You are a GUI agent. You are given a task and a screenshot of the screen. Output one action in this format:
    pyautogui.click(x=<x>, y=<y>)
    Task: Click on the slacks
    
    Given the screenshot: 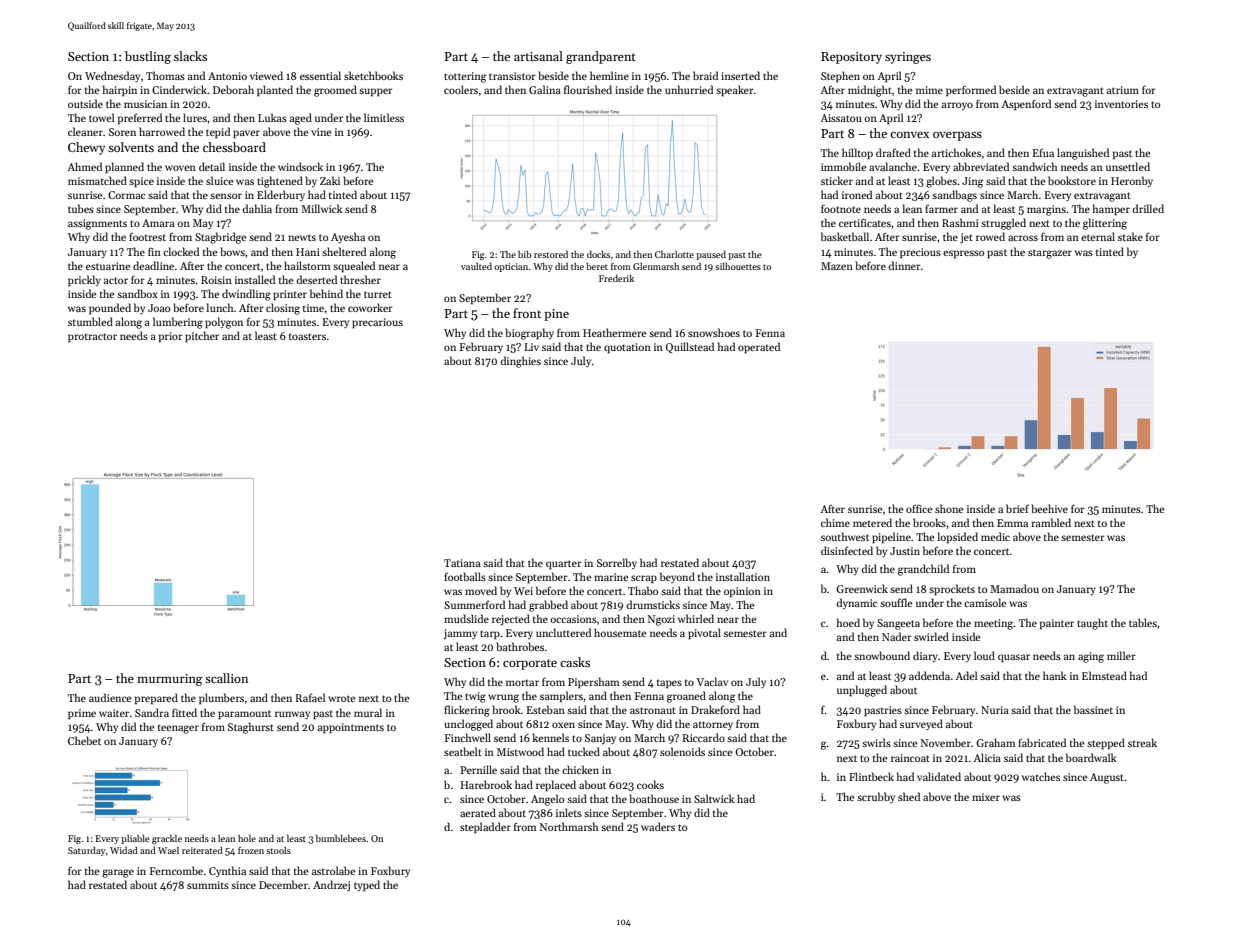 What is the action you would take?
    pyautogui.click(x=190, y=56)
